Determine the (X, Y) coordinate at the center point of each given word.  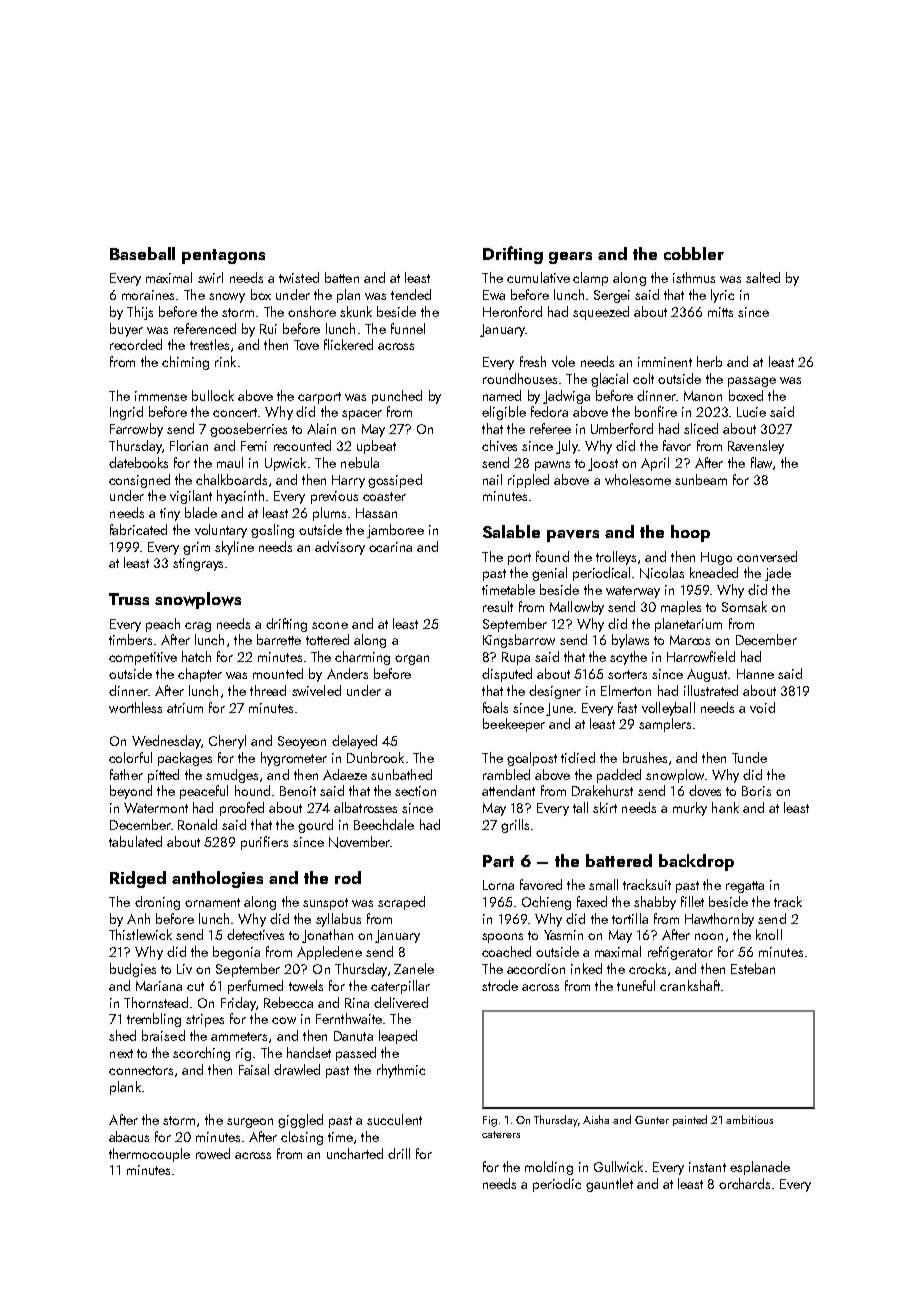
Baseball (142, 253)
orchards (744, 1183)
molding (549, 1168)
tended (411, 294)
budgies (133, 970)
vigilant (191, 497)
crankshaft (690, 985)
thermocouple (149, 1155)
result (498, 606)
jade (778, 574)
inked (586, 968)
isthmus (694, 277)
